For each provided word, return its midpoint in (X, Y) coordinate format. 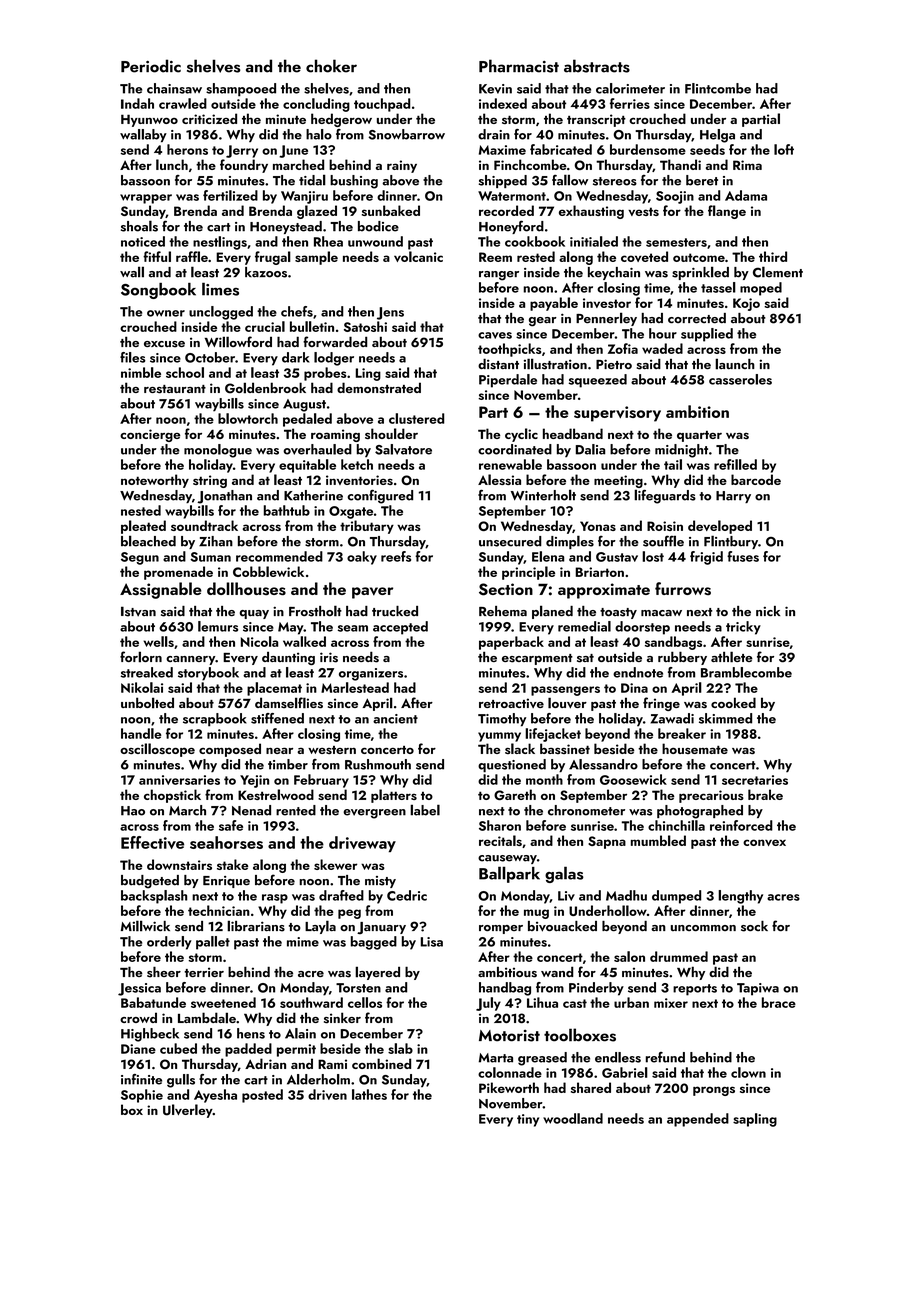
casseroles (740, 379)
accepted (400, 628)
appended (698, 1120)
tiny (528, 1120)
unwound (375, 241)
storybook (208, 674)
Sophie (142, 1096)
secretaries (755, 780)
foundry (244, 166)
